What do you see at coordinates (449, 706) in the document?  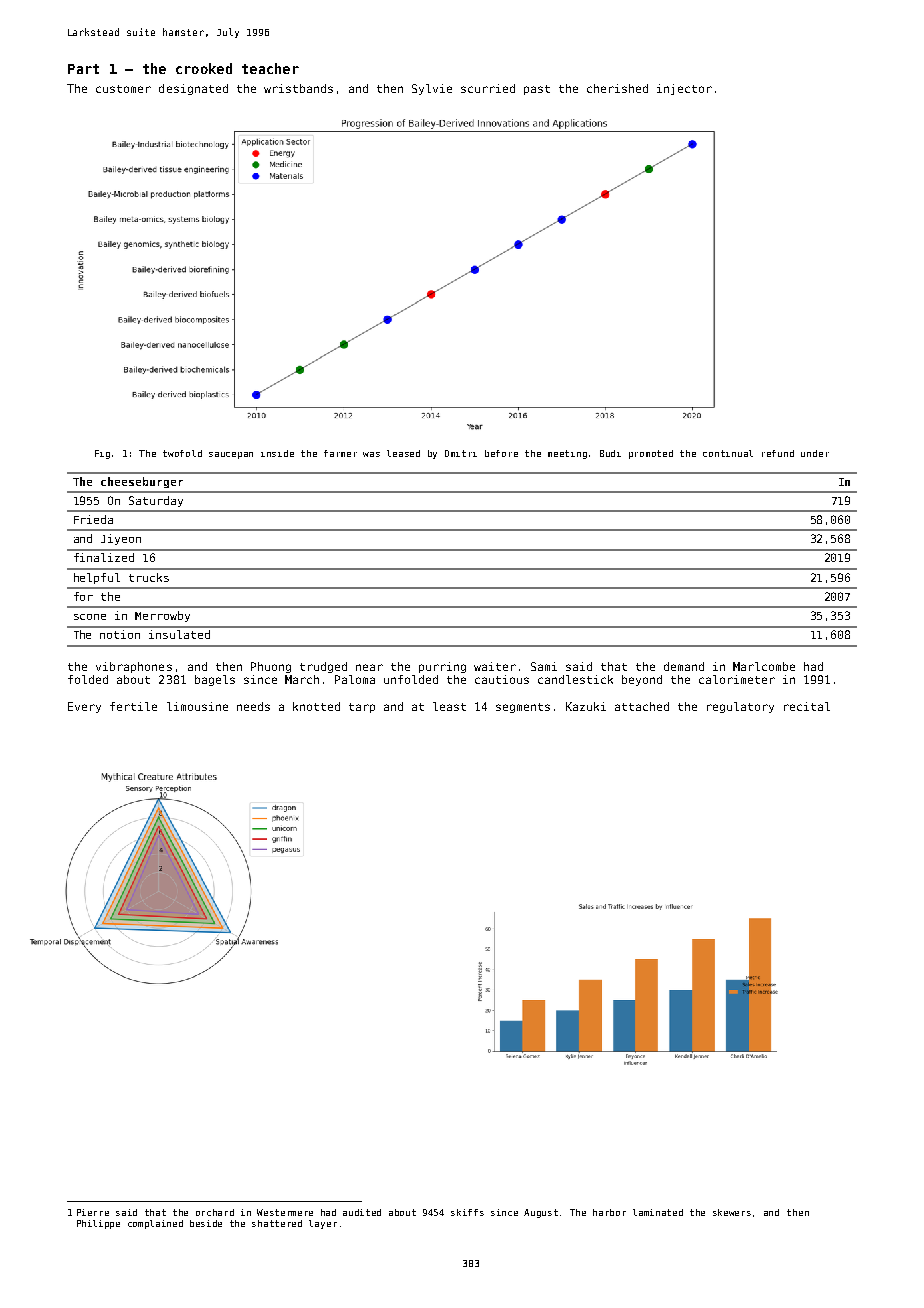 I see `least` at bounding box center [449, 706].
